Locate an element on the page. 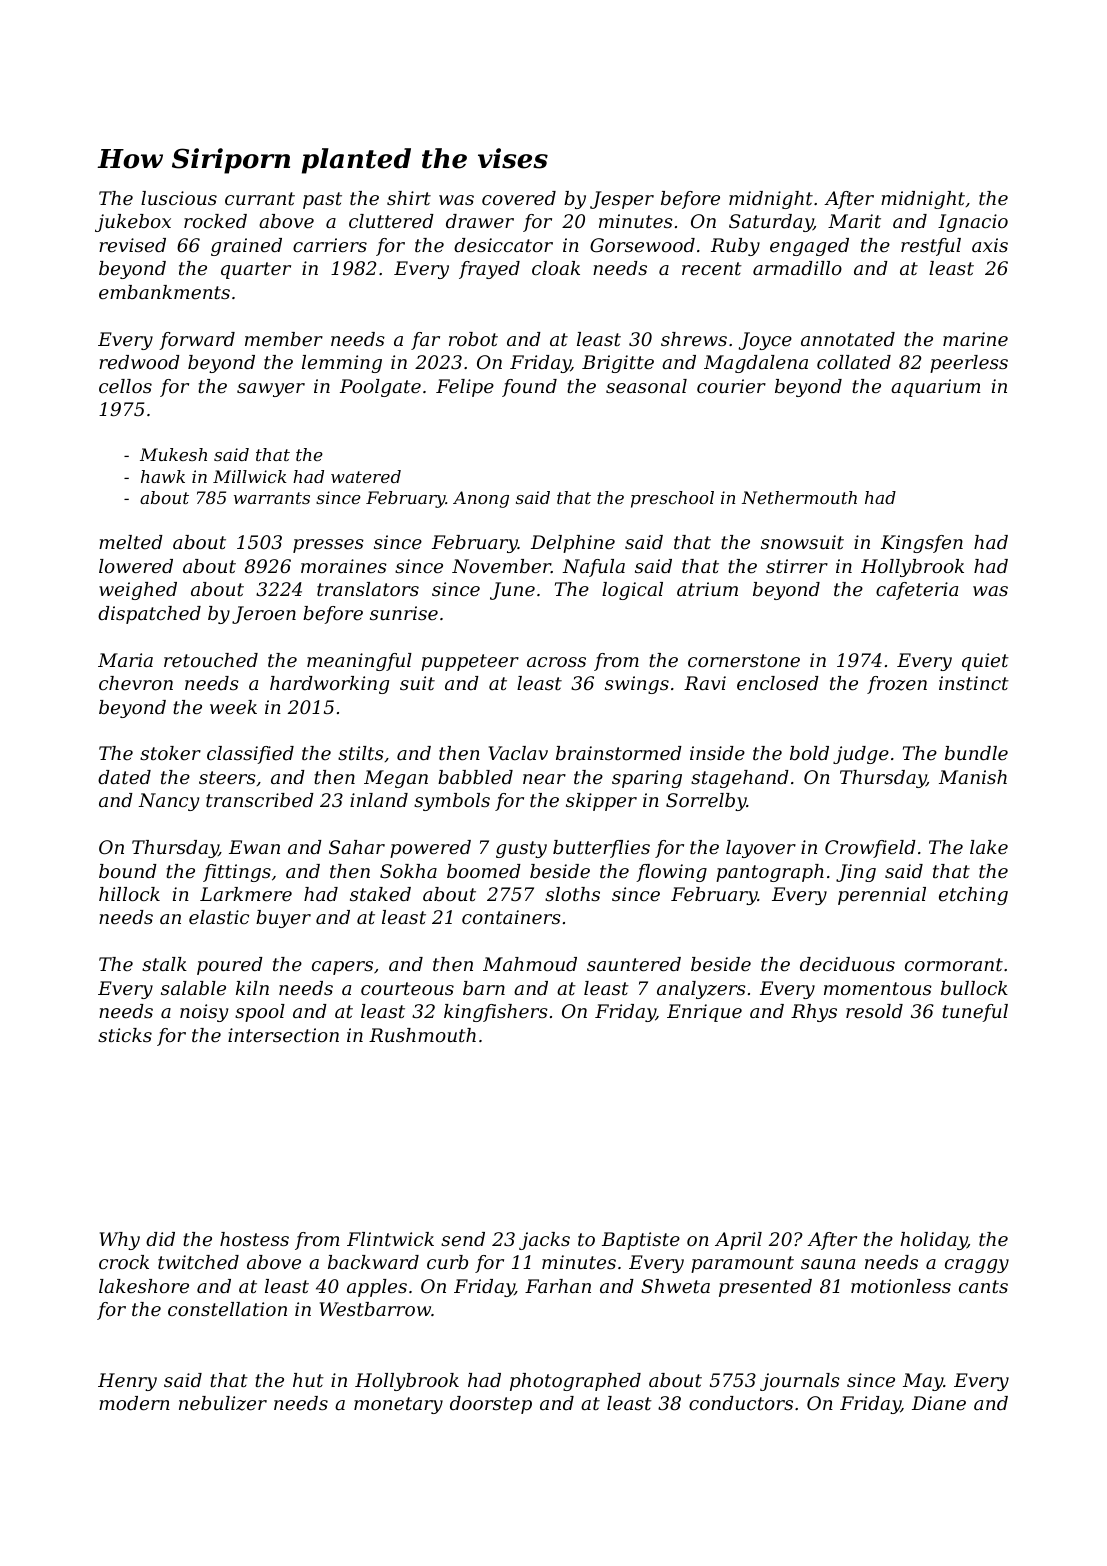  nebulizer is located at coordinates (223, 1403).
